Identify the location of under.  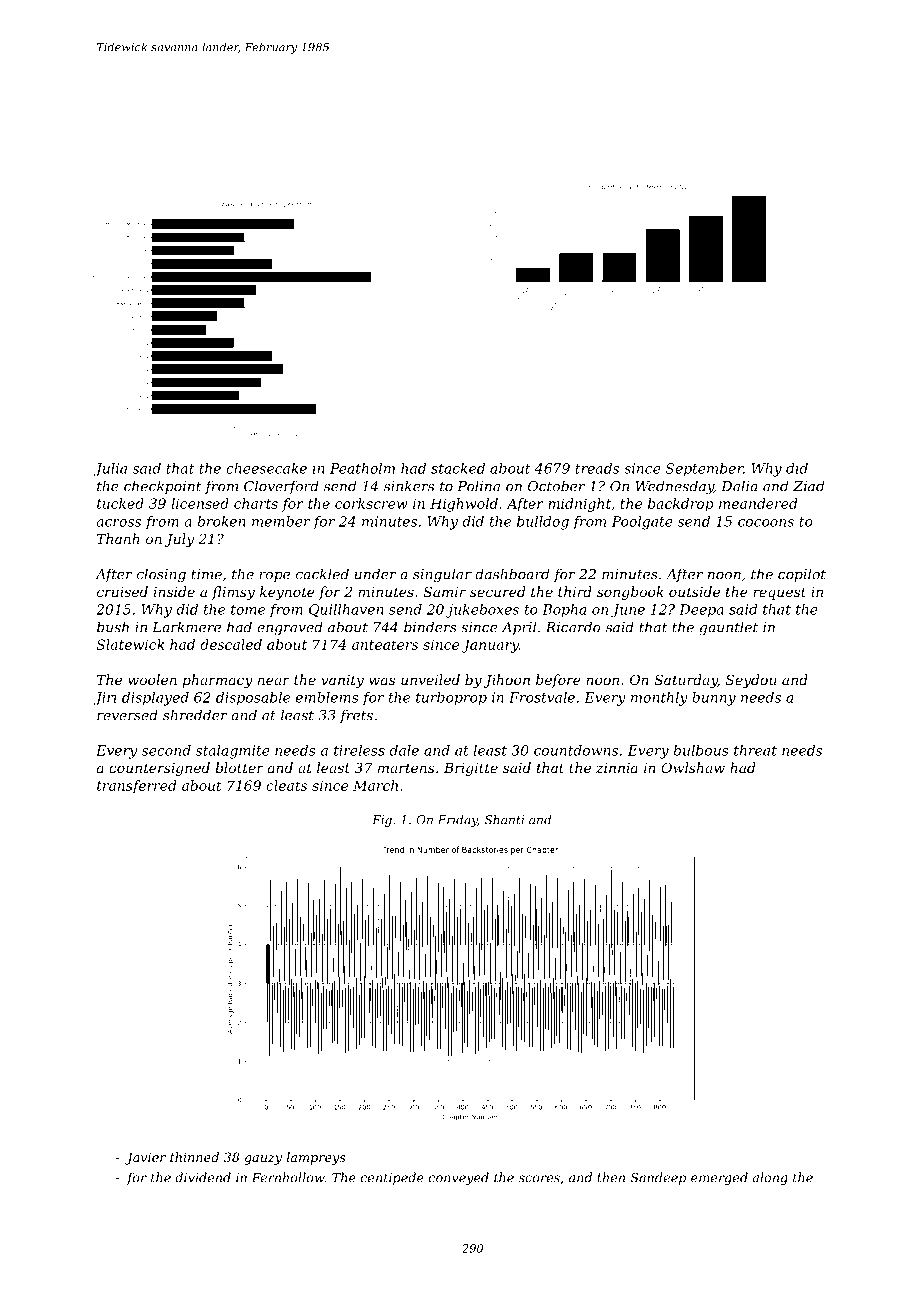
(376, 574).
